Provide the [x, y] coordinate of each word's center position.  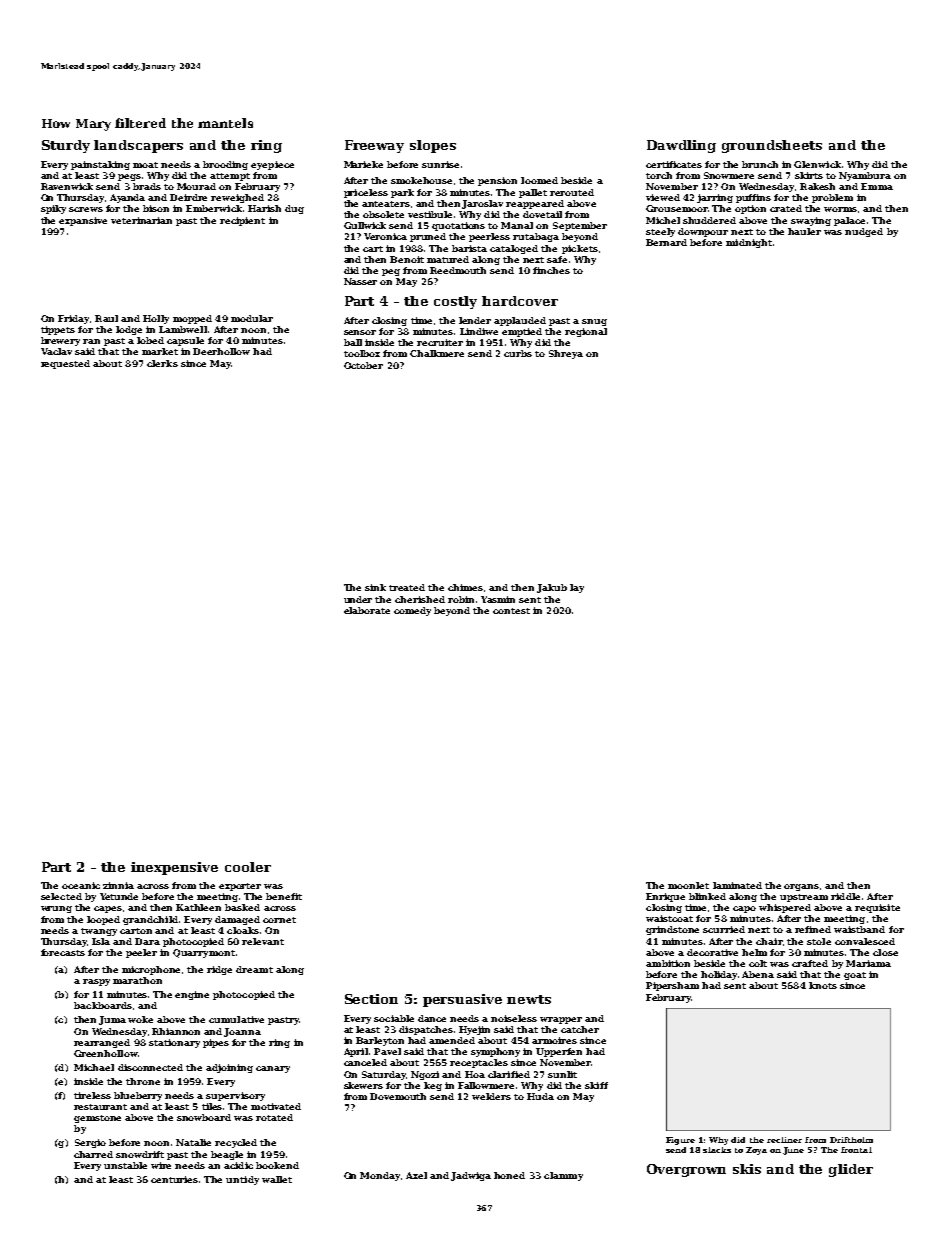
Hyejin [474, 1030]
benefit [284, 896]
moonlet [688, 885]
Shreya [566, 354]
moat [145, 165]
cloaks [243, 930]
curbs [518, 353]
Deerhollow [221, 351]
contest [511, 611]
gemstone [97, 1119]
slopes [433, 146]
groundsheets [772, 146]
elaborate [367, 610]
